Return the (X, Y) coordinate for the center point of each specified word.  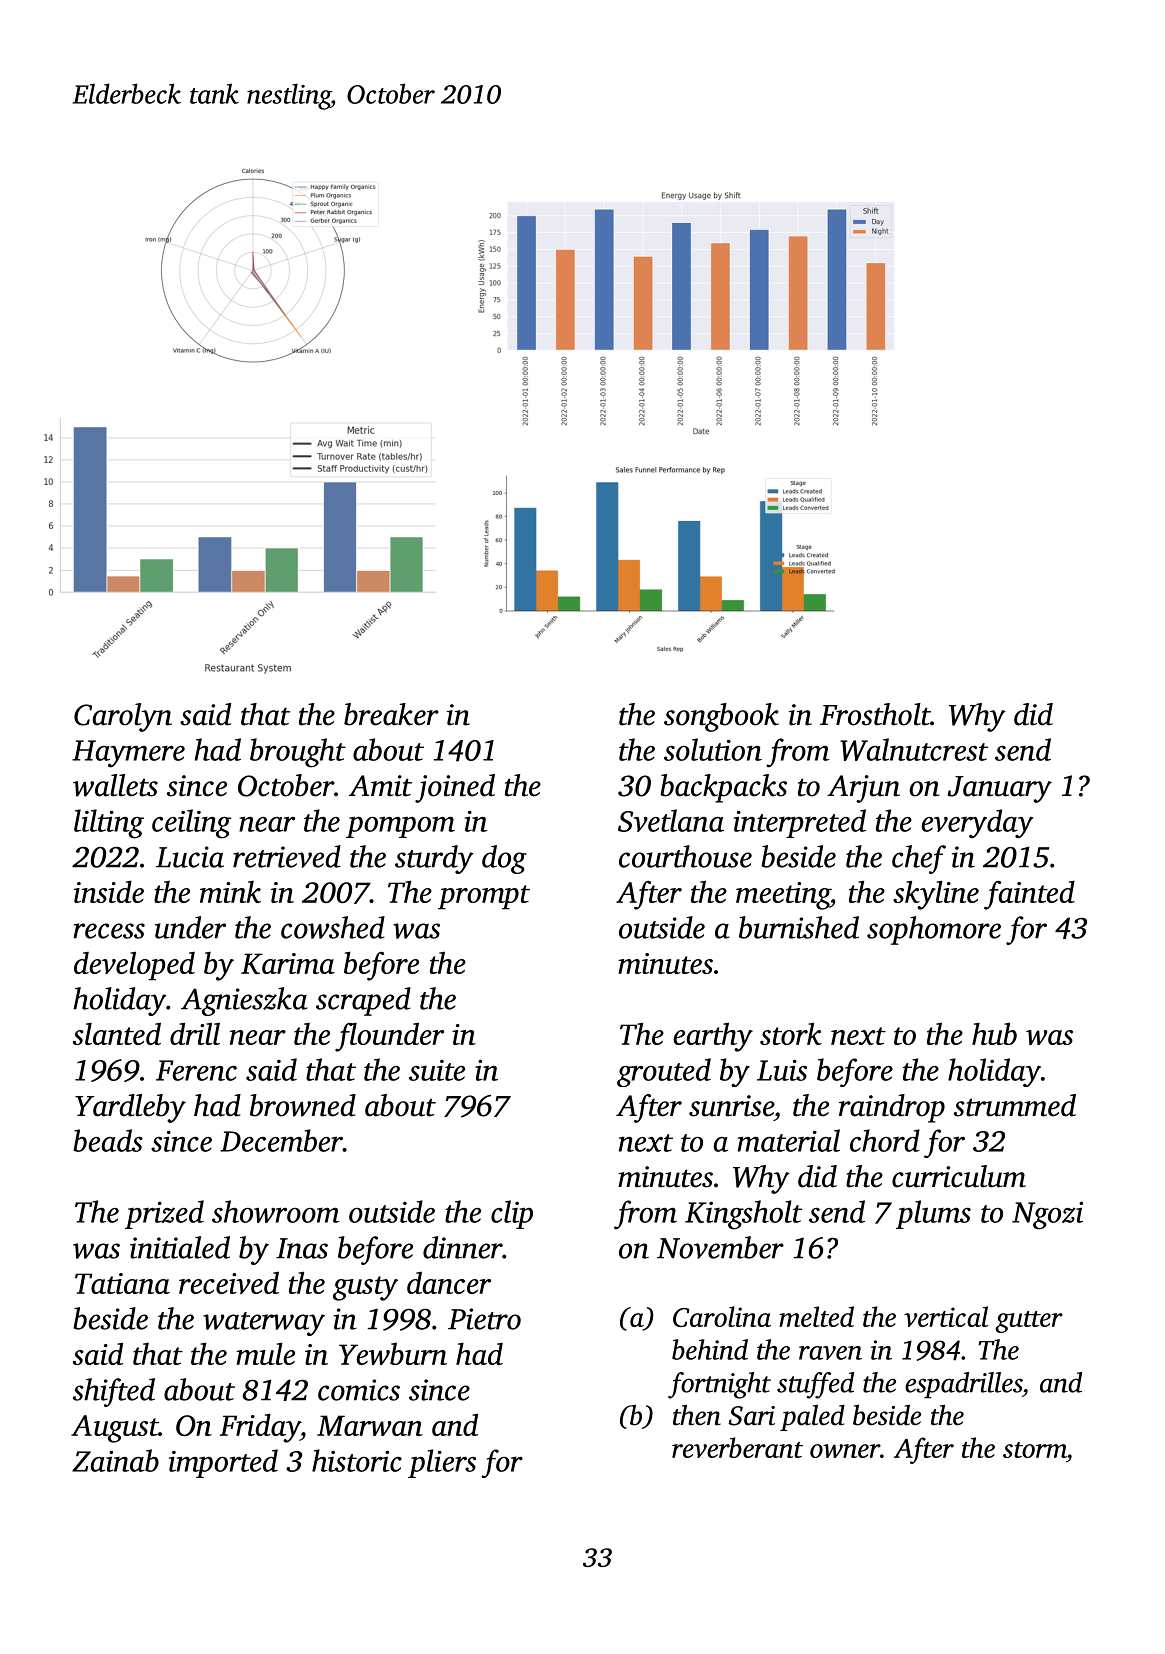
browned (303, 1105)
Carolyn (123, 717)
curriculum (959, 1176)
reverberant (737, 1447)
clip (512, 1214)
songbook (721, 717)
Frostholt (875, 714)
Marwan (370, 1425)
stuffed (815, 1385)
